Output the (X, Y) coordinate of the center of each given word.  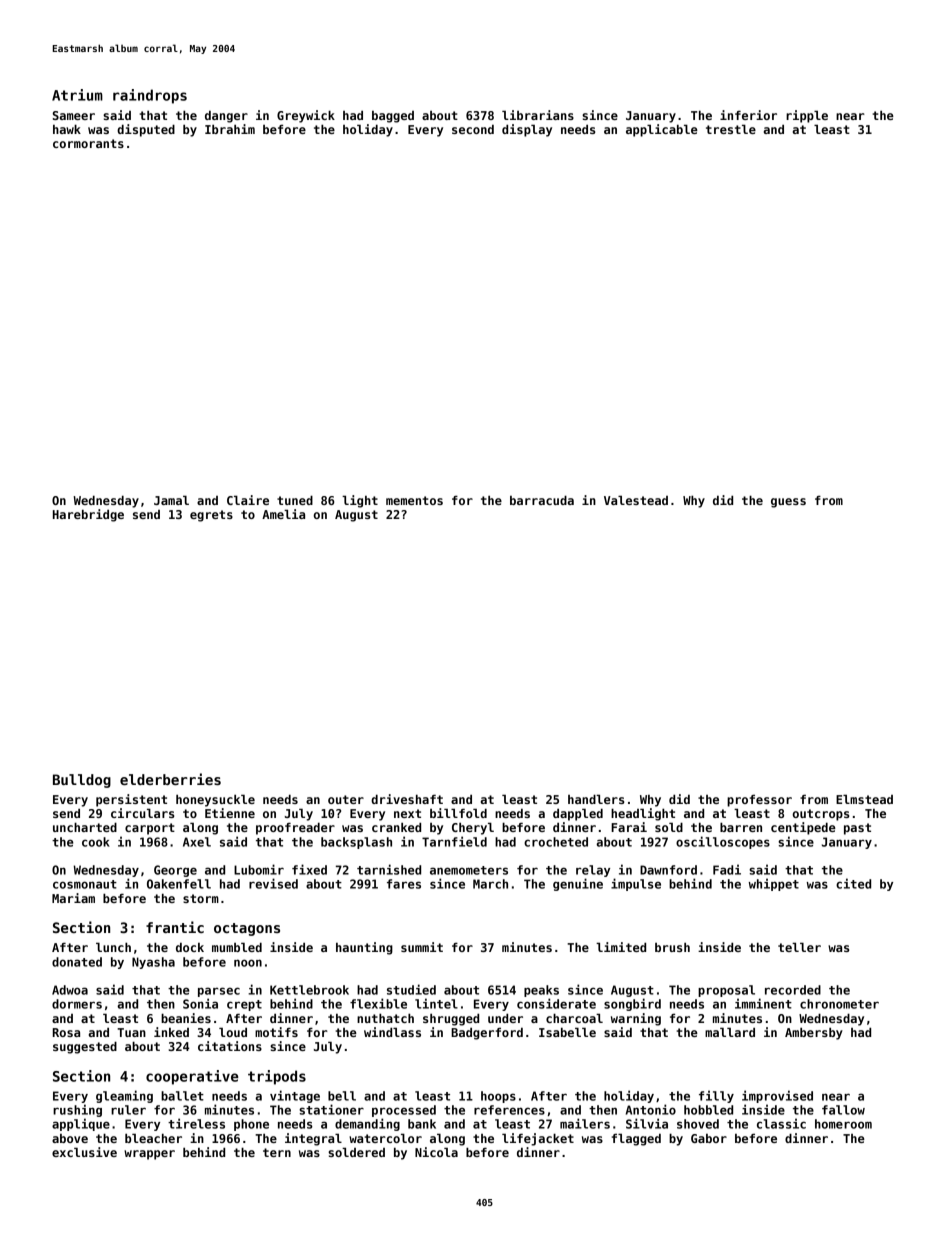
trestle (731, 129)
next (407, 813)
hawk (67, 129)
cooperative (192, 1077)
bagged (393, 117)
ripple (807, 116)
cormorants (88, 143)
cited (853, 883)
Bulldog (82, 781)
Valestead (636, 500)
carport (150, 829)
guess (788, 503)
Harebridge (88, 515)
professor (759, 801)
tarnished (389, 869)
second (473, 129)
